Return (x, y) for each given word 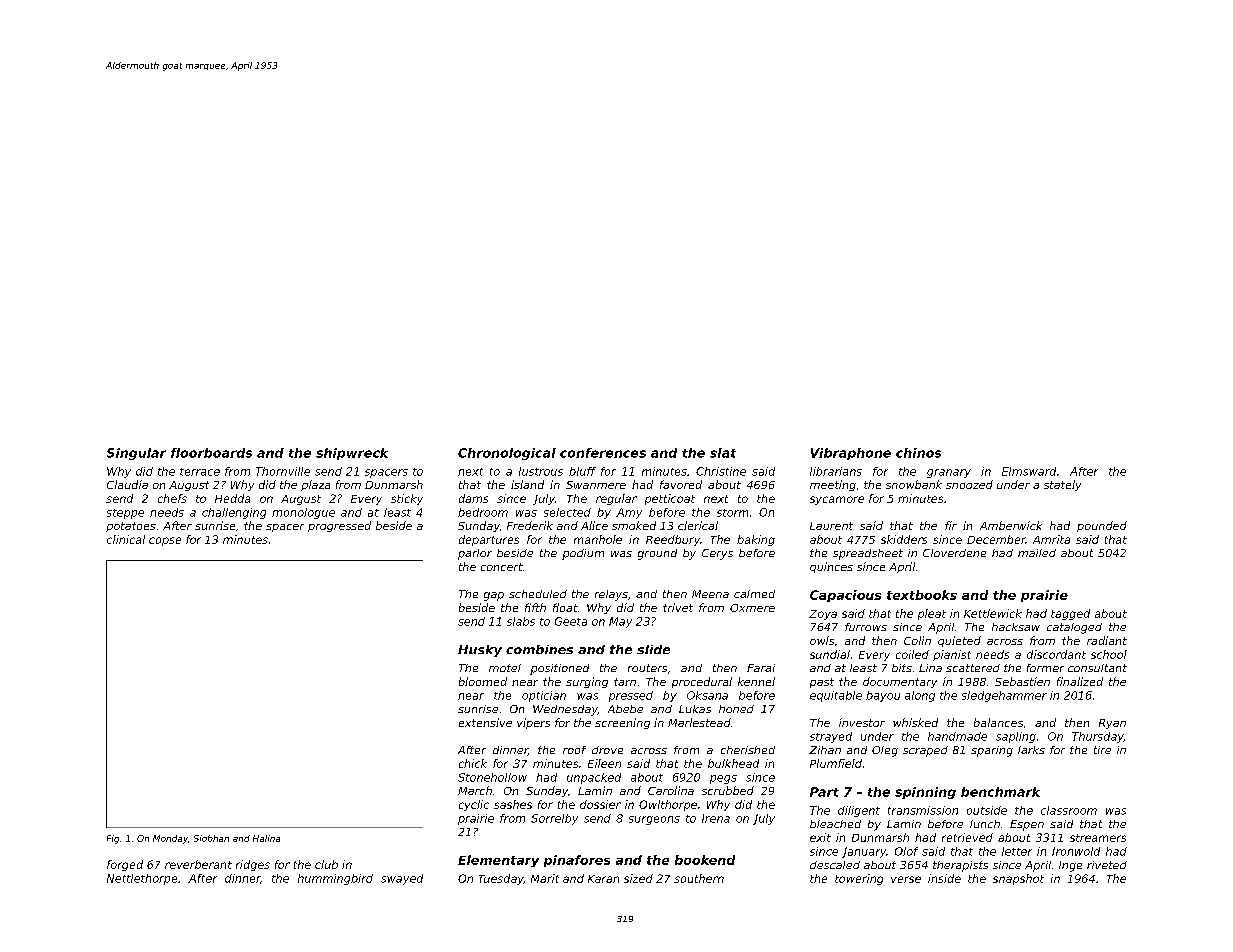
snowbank (914, 484)
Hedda (232, 498)
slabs (521, 621)
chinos (918, 453)
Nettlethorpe (142, 879)
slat (723, 453)
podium (583, 554)
